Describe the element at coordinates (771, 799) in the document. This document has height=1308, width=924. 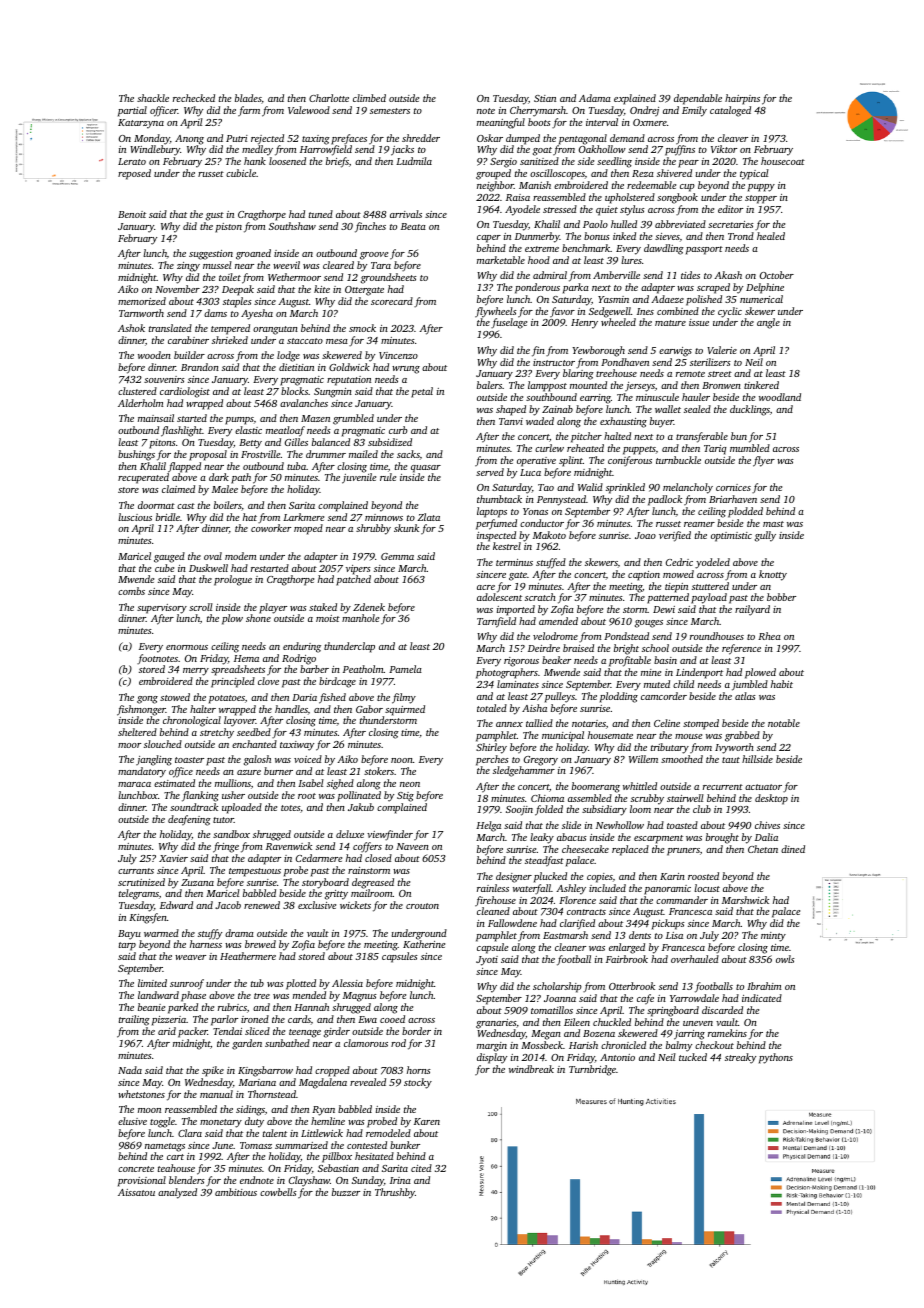
I see `desktop` at that location.
